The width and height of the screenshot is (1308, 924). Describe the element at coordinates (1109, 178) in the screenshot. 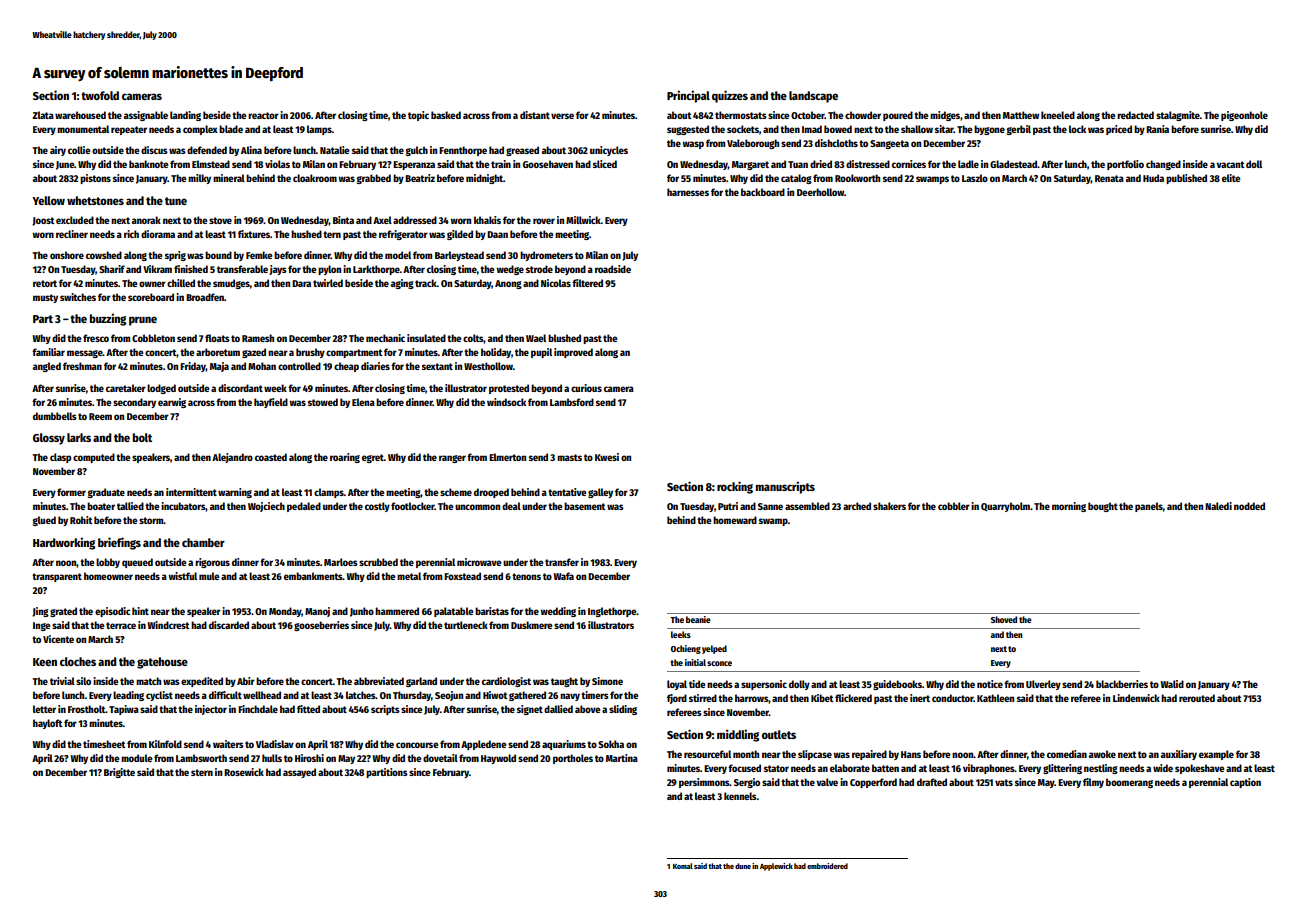

I see `Renata` at that location.
